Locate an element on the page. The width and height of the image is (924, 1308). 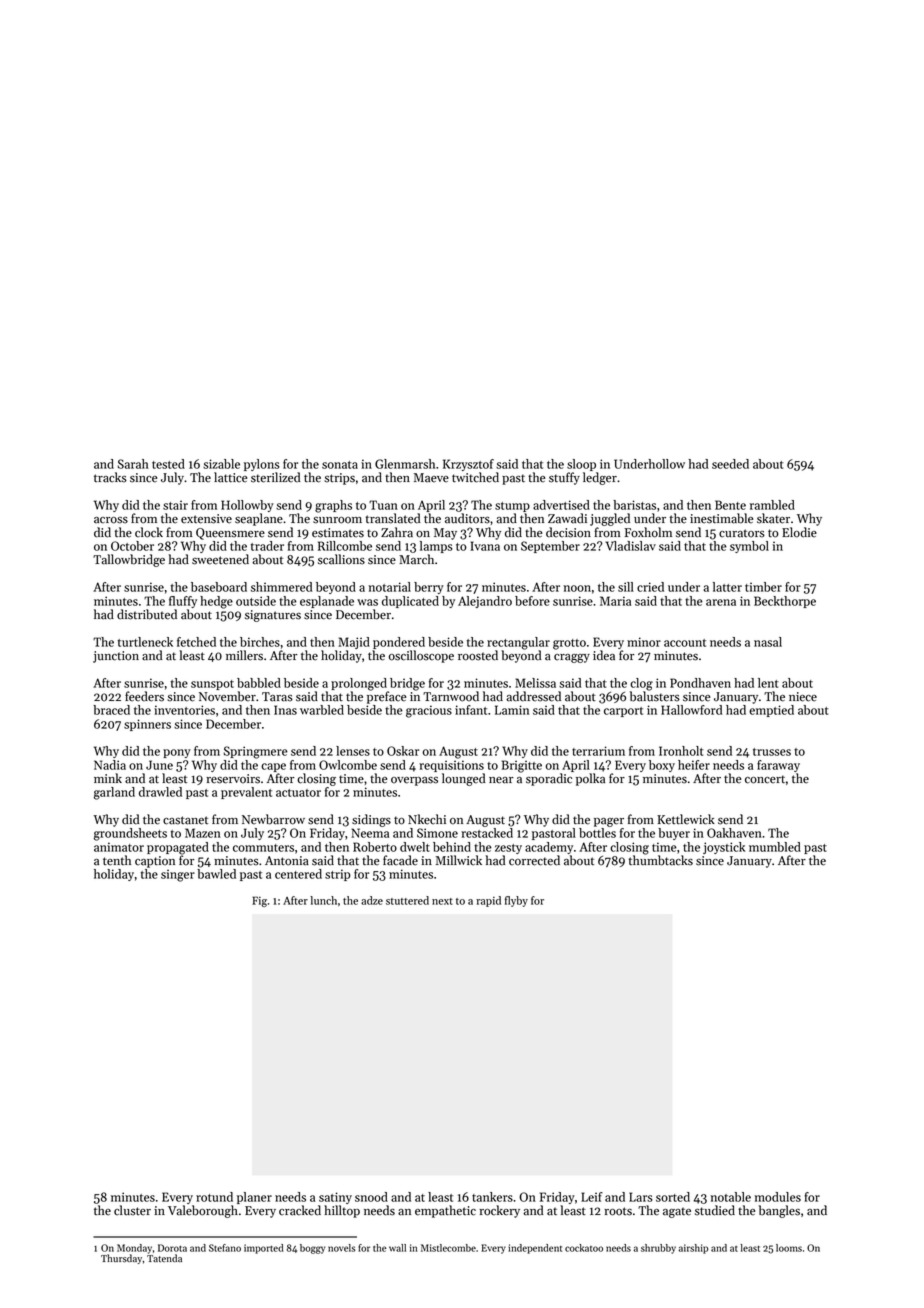
planer is located at coordinates (254, 1198).
